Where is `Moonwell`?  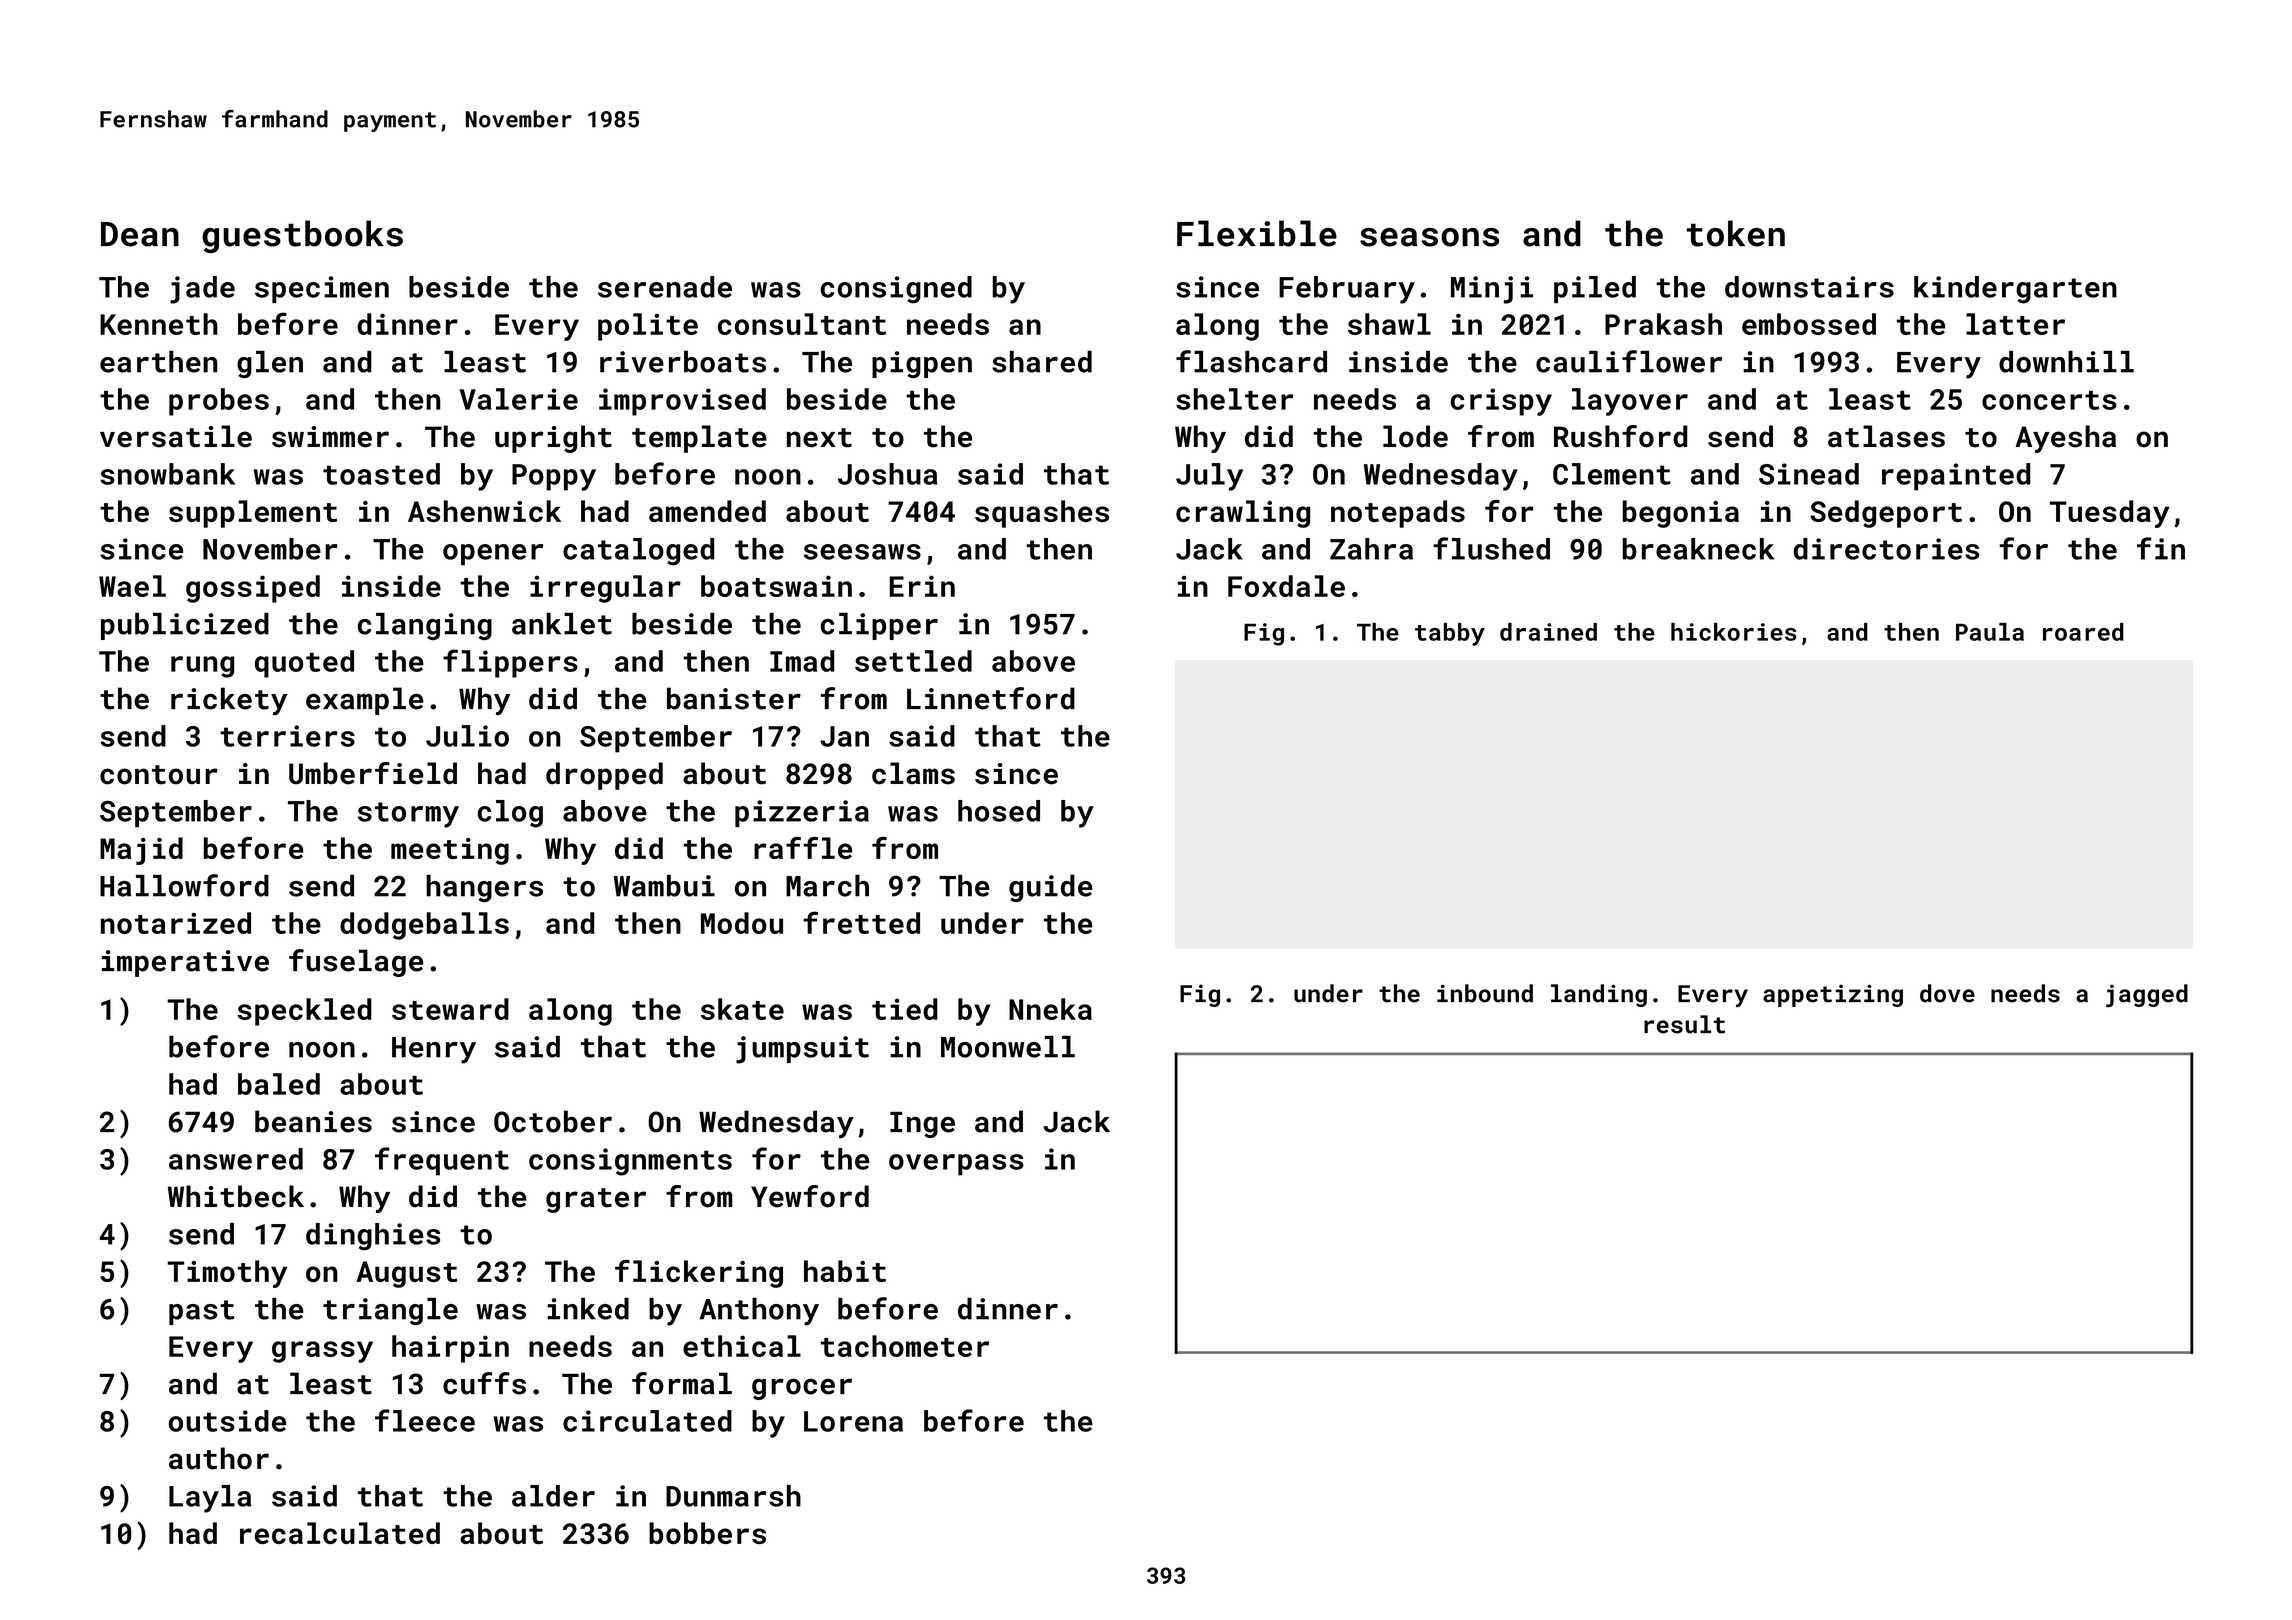 Moonwell is located at coordinates (1008, 1047).
